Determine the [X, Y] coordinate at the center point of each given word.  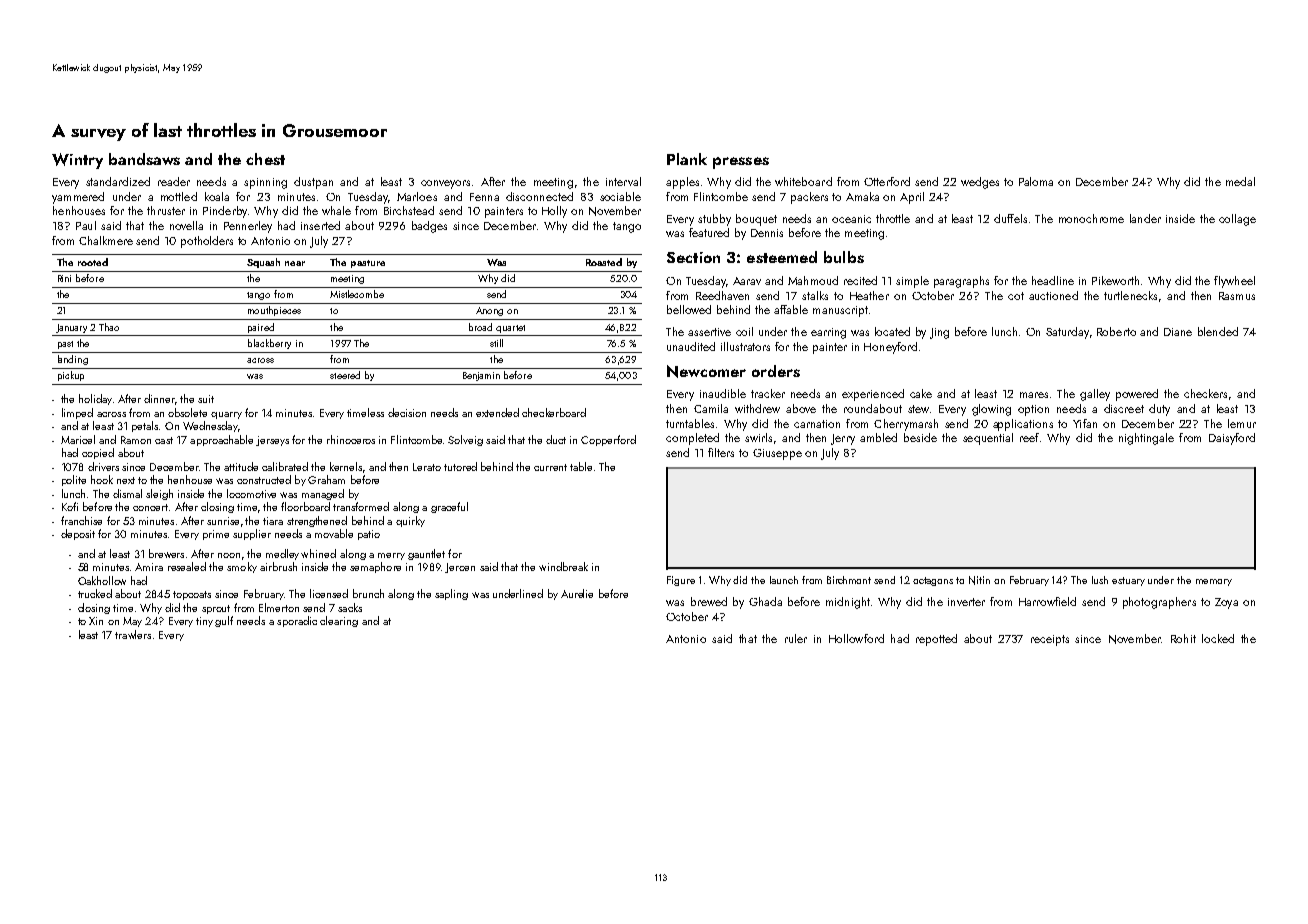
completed [692, 439]
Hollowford [856, 638]
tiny [204, 622]
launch [784, 580]
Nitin [979, 580]
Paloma [1036, 181]
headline [1053, 280]
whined [318, 553]
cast [164, 440]
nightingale [1146, 439]
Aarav [747, 281]
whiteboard [803, 181]
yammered [78, 198]
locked [1218, 638]
